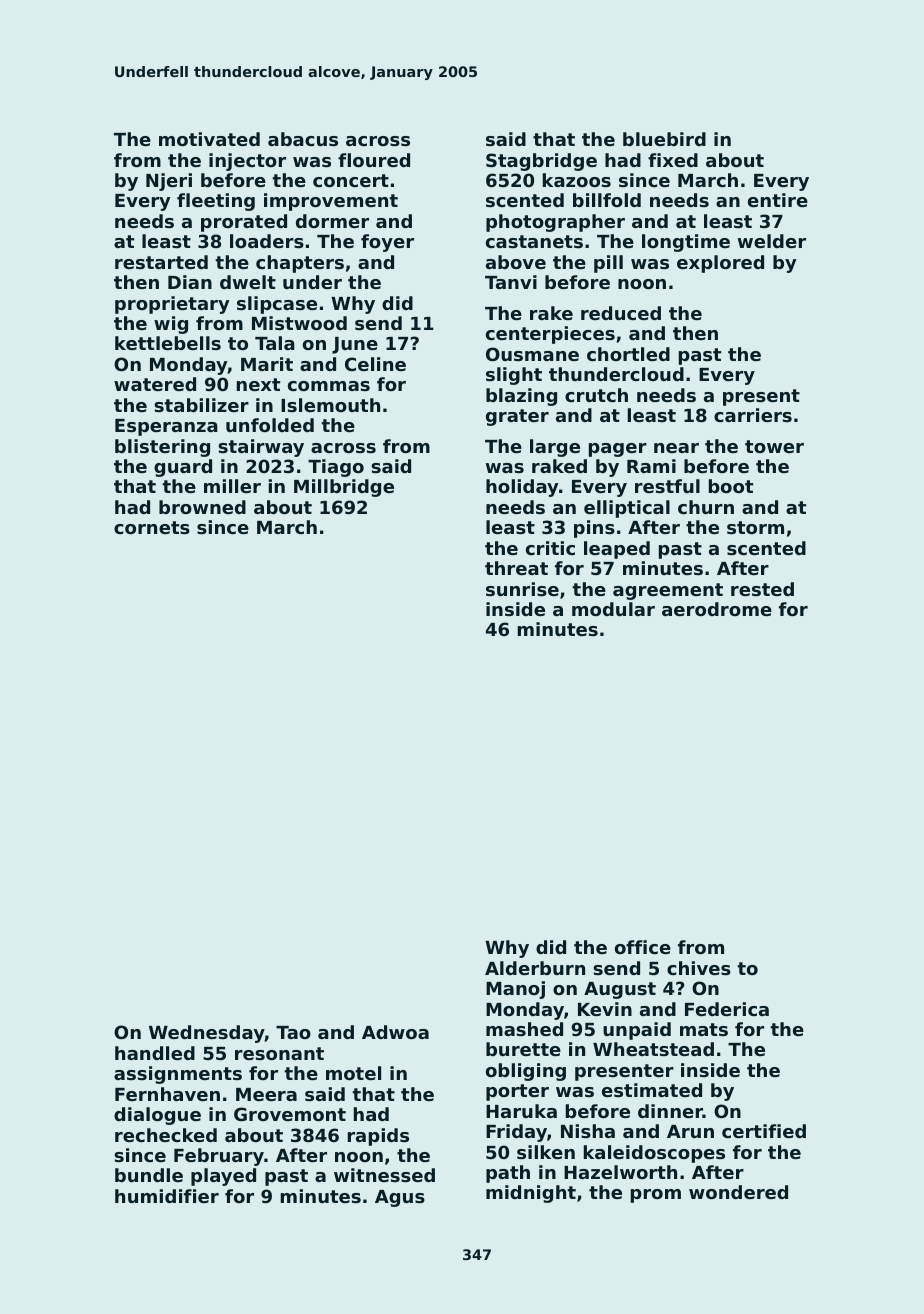 This screenshot has width=924, height=1314. Describe the element at coordinates (738, 1192) in the screenshot. I see `wondered` at that location.
